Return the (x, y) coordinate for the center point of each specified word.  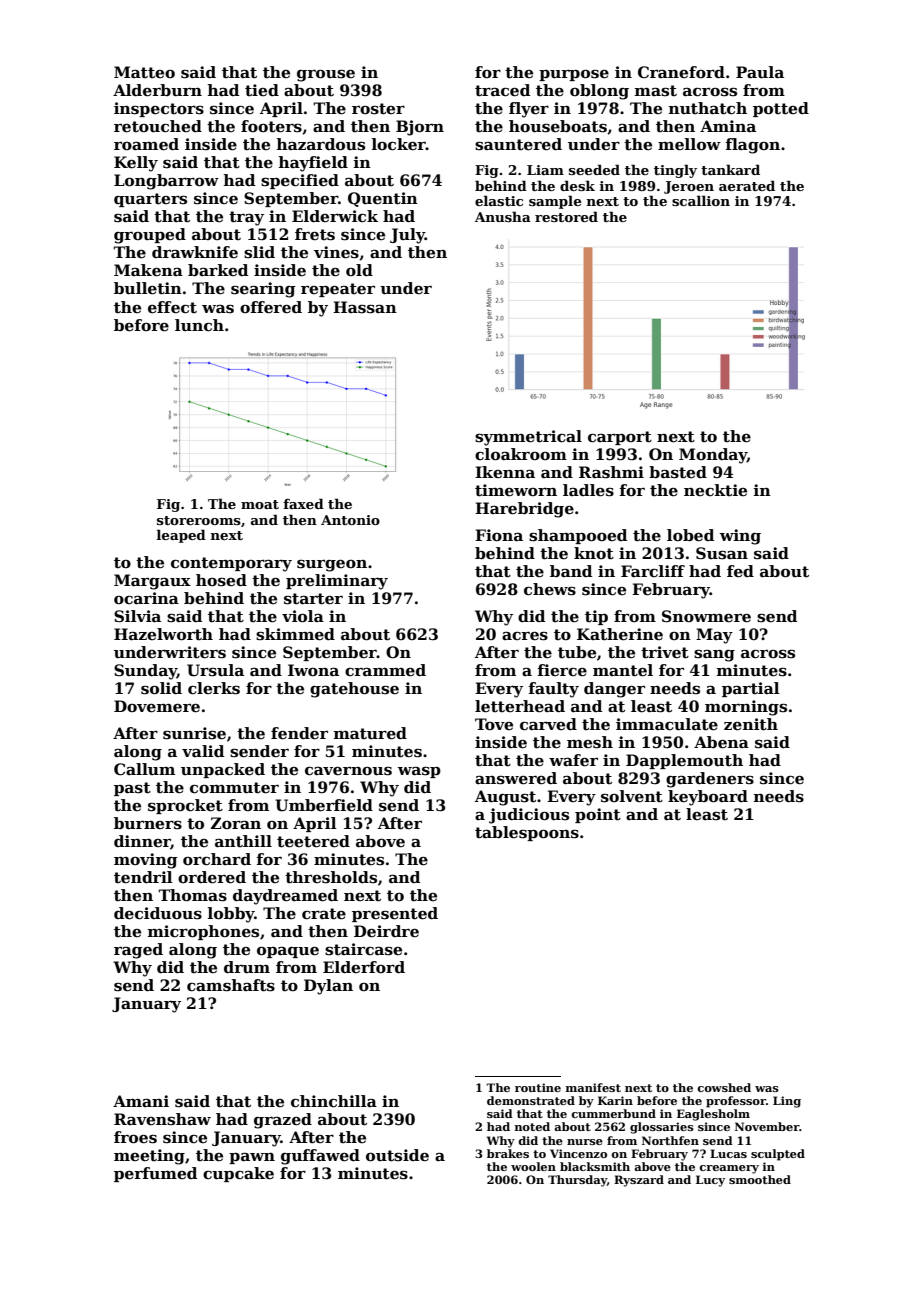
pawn (252, 1158)
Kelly (136, 164)
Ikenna (505, 472)
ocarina (146, 598)
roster (378, 109)
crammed (385, 670)
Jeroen (689, 187)
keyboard (708, 798)
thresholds (331, 877)
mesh (590, 742)
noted (532, 1126)
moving (145, 861)
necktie (715, 490)
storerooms (199, 520)
